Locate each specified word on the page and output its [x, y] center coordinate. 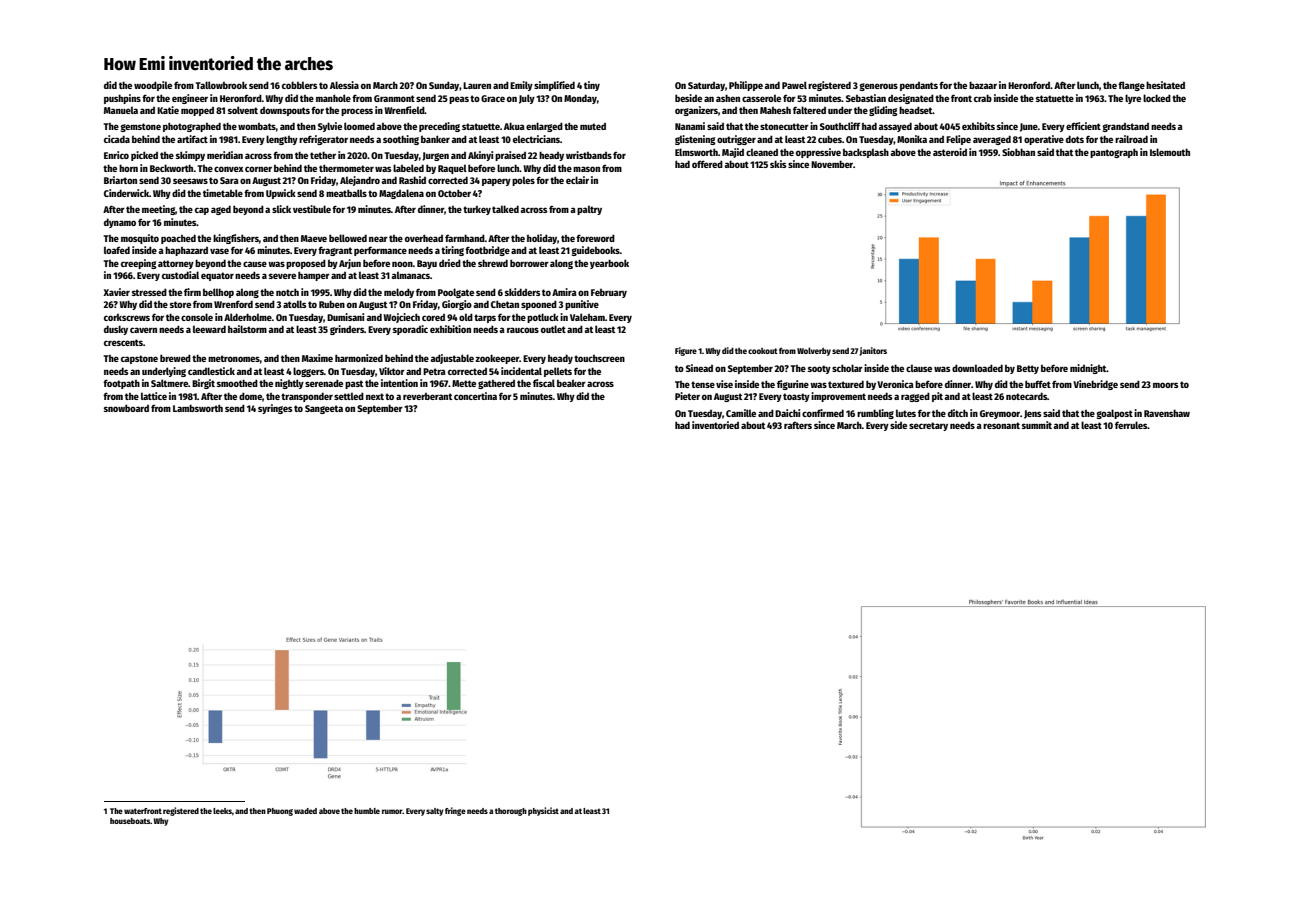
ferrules [1131, 425]
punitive [582, 305]
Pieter [687, 396]
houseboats [130, 821]
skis [778, 164]
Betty [1028, 369]
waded [305, 811]
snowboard [126, 408]
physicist [543, 811]
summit [1037, 425]
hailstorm [247, 329]
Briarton [120, 180]
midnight [1088, 369]
